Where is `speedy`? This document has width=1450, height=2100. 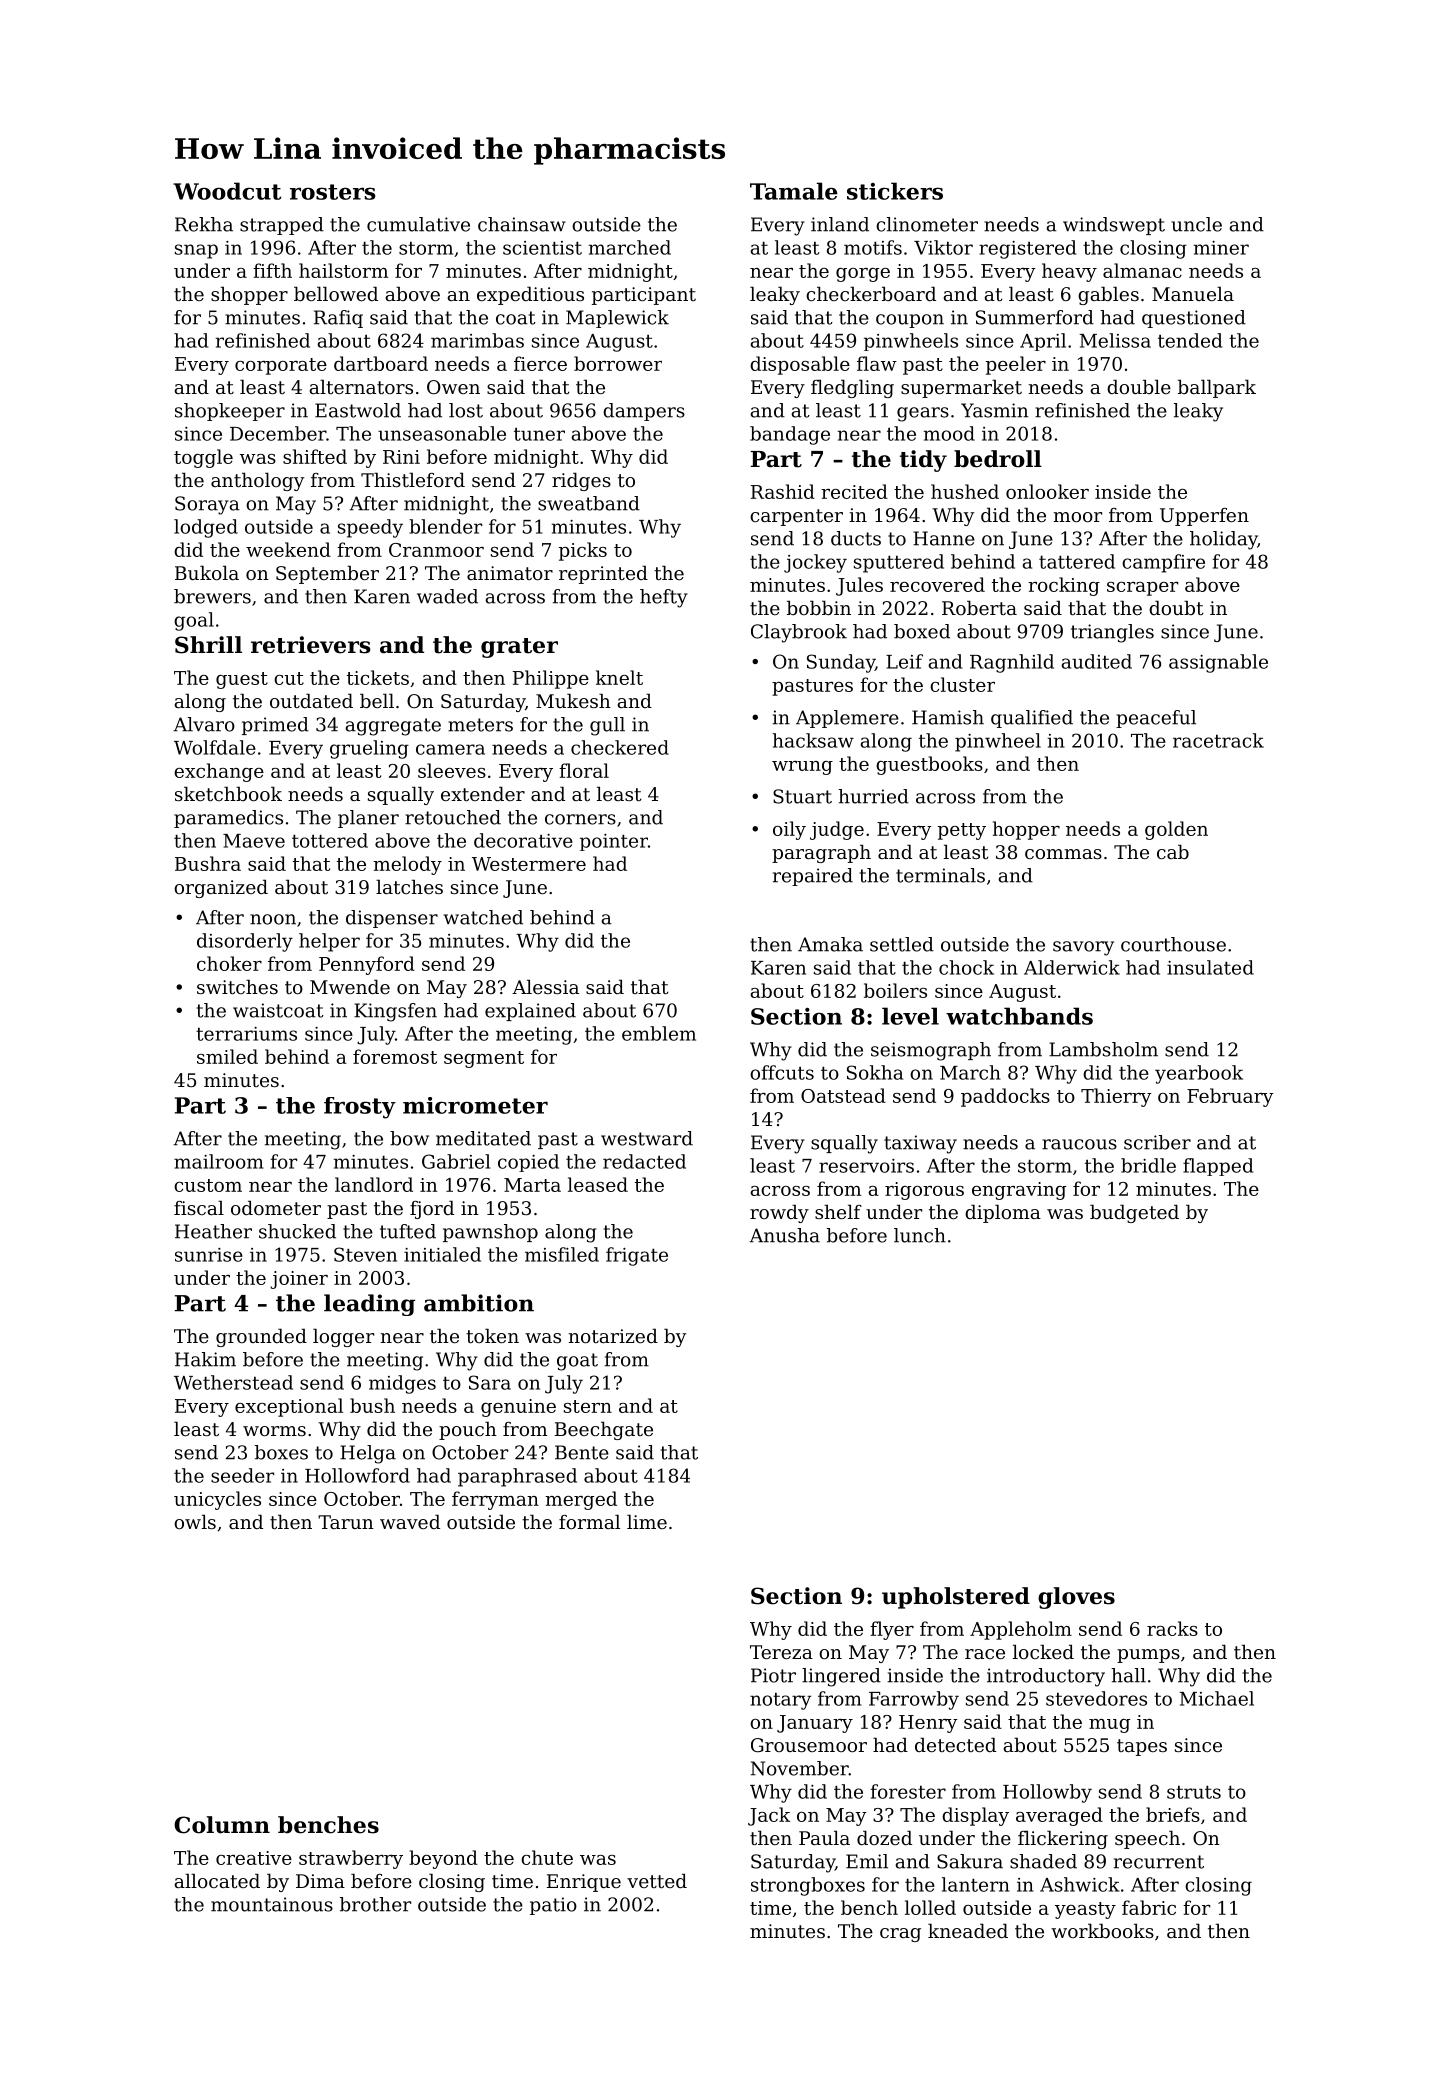
speedy is located at coordinates (370, 528).
